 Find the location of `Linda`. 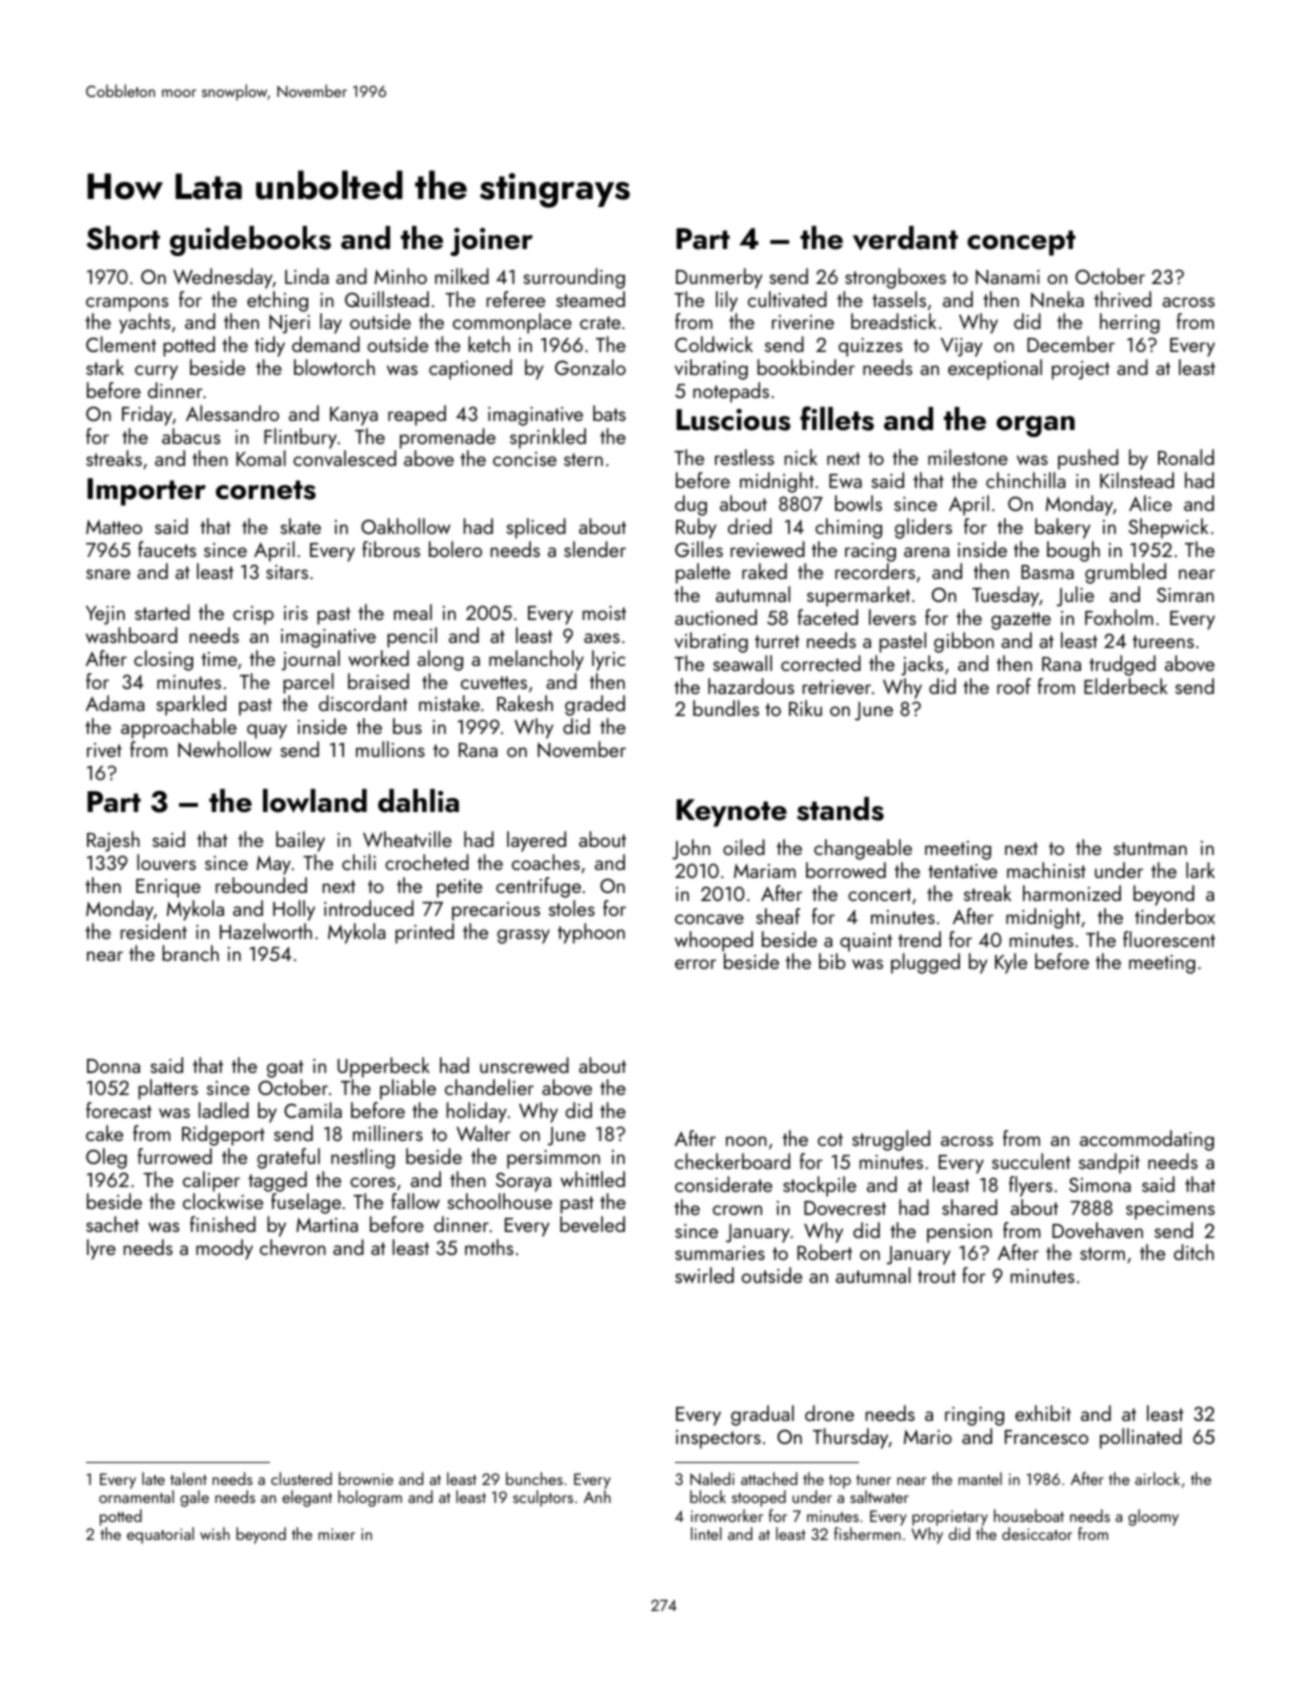

Linda is located at coordinates (307, 276).
